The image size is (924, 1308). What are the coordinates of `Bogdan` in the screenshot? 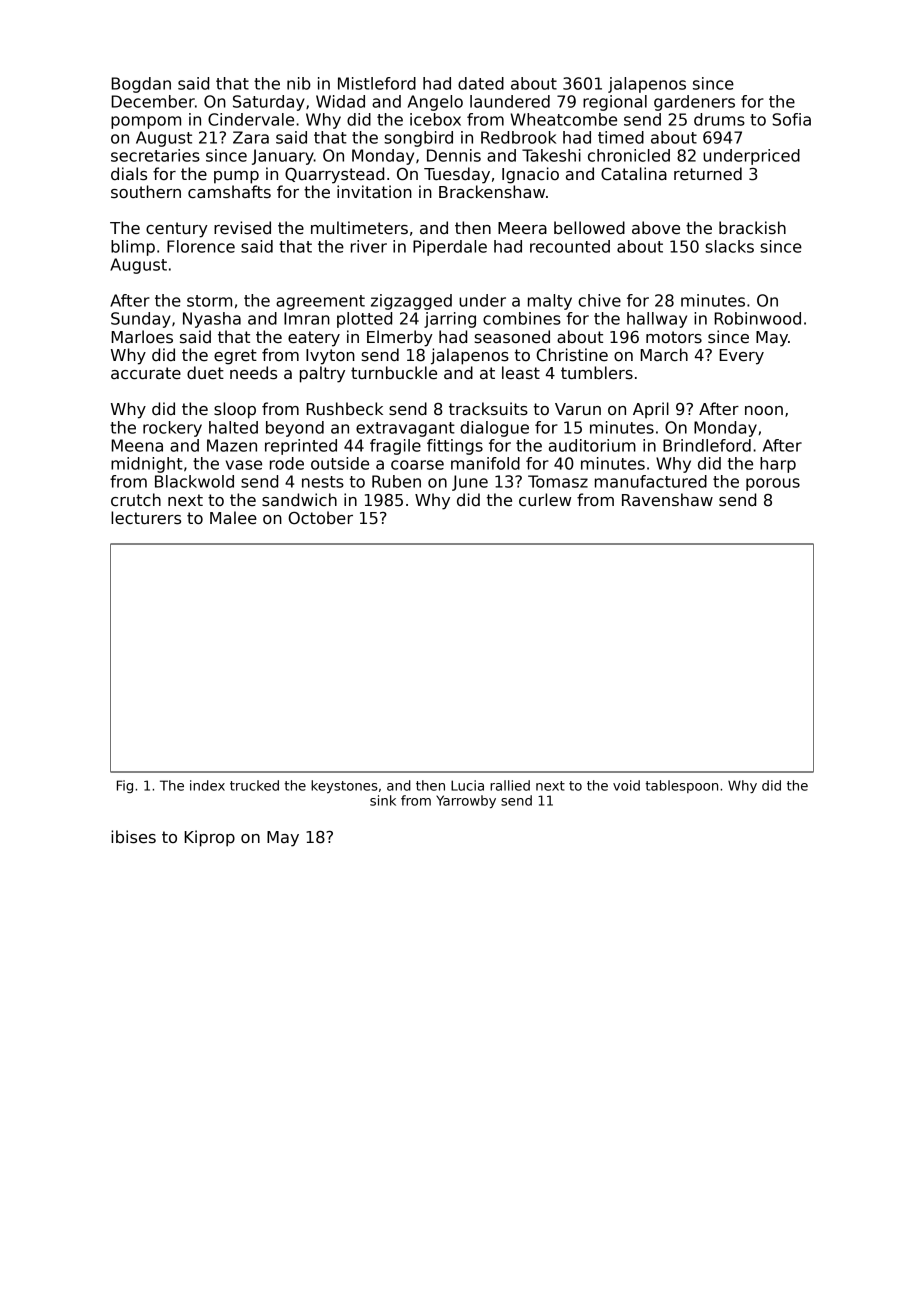 It's located at (141, 85).
